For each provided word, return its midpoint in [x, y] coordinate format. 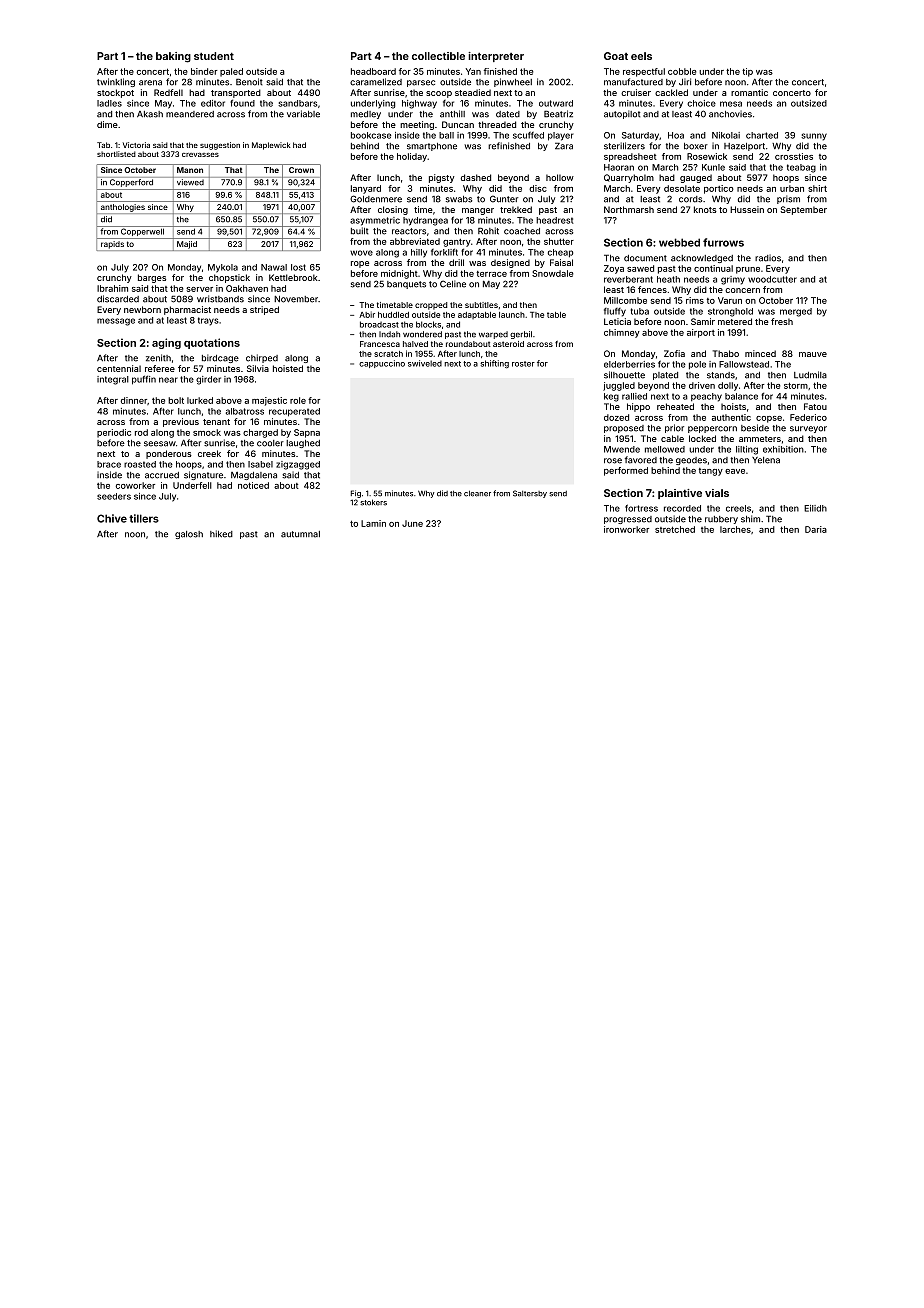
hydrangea [425, 221]
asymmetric [375, 221]
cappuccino [382, 364]
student [214, 56]
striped [264, 310]
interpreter [496, 57]
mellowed [665, 449]
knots [705, 209]
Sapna [307, 433]
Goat [616, 56]
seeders [114, 496]
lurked [200, 400]
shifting [494, 364]
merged [796, 312]
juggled [619, 386]
